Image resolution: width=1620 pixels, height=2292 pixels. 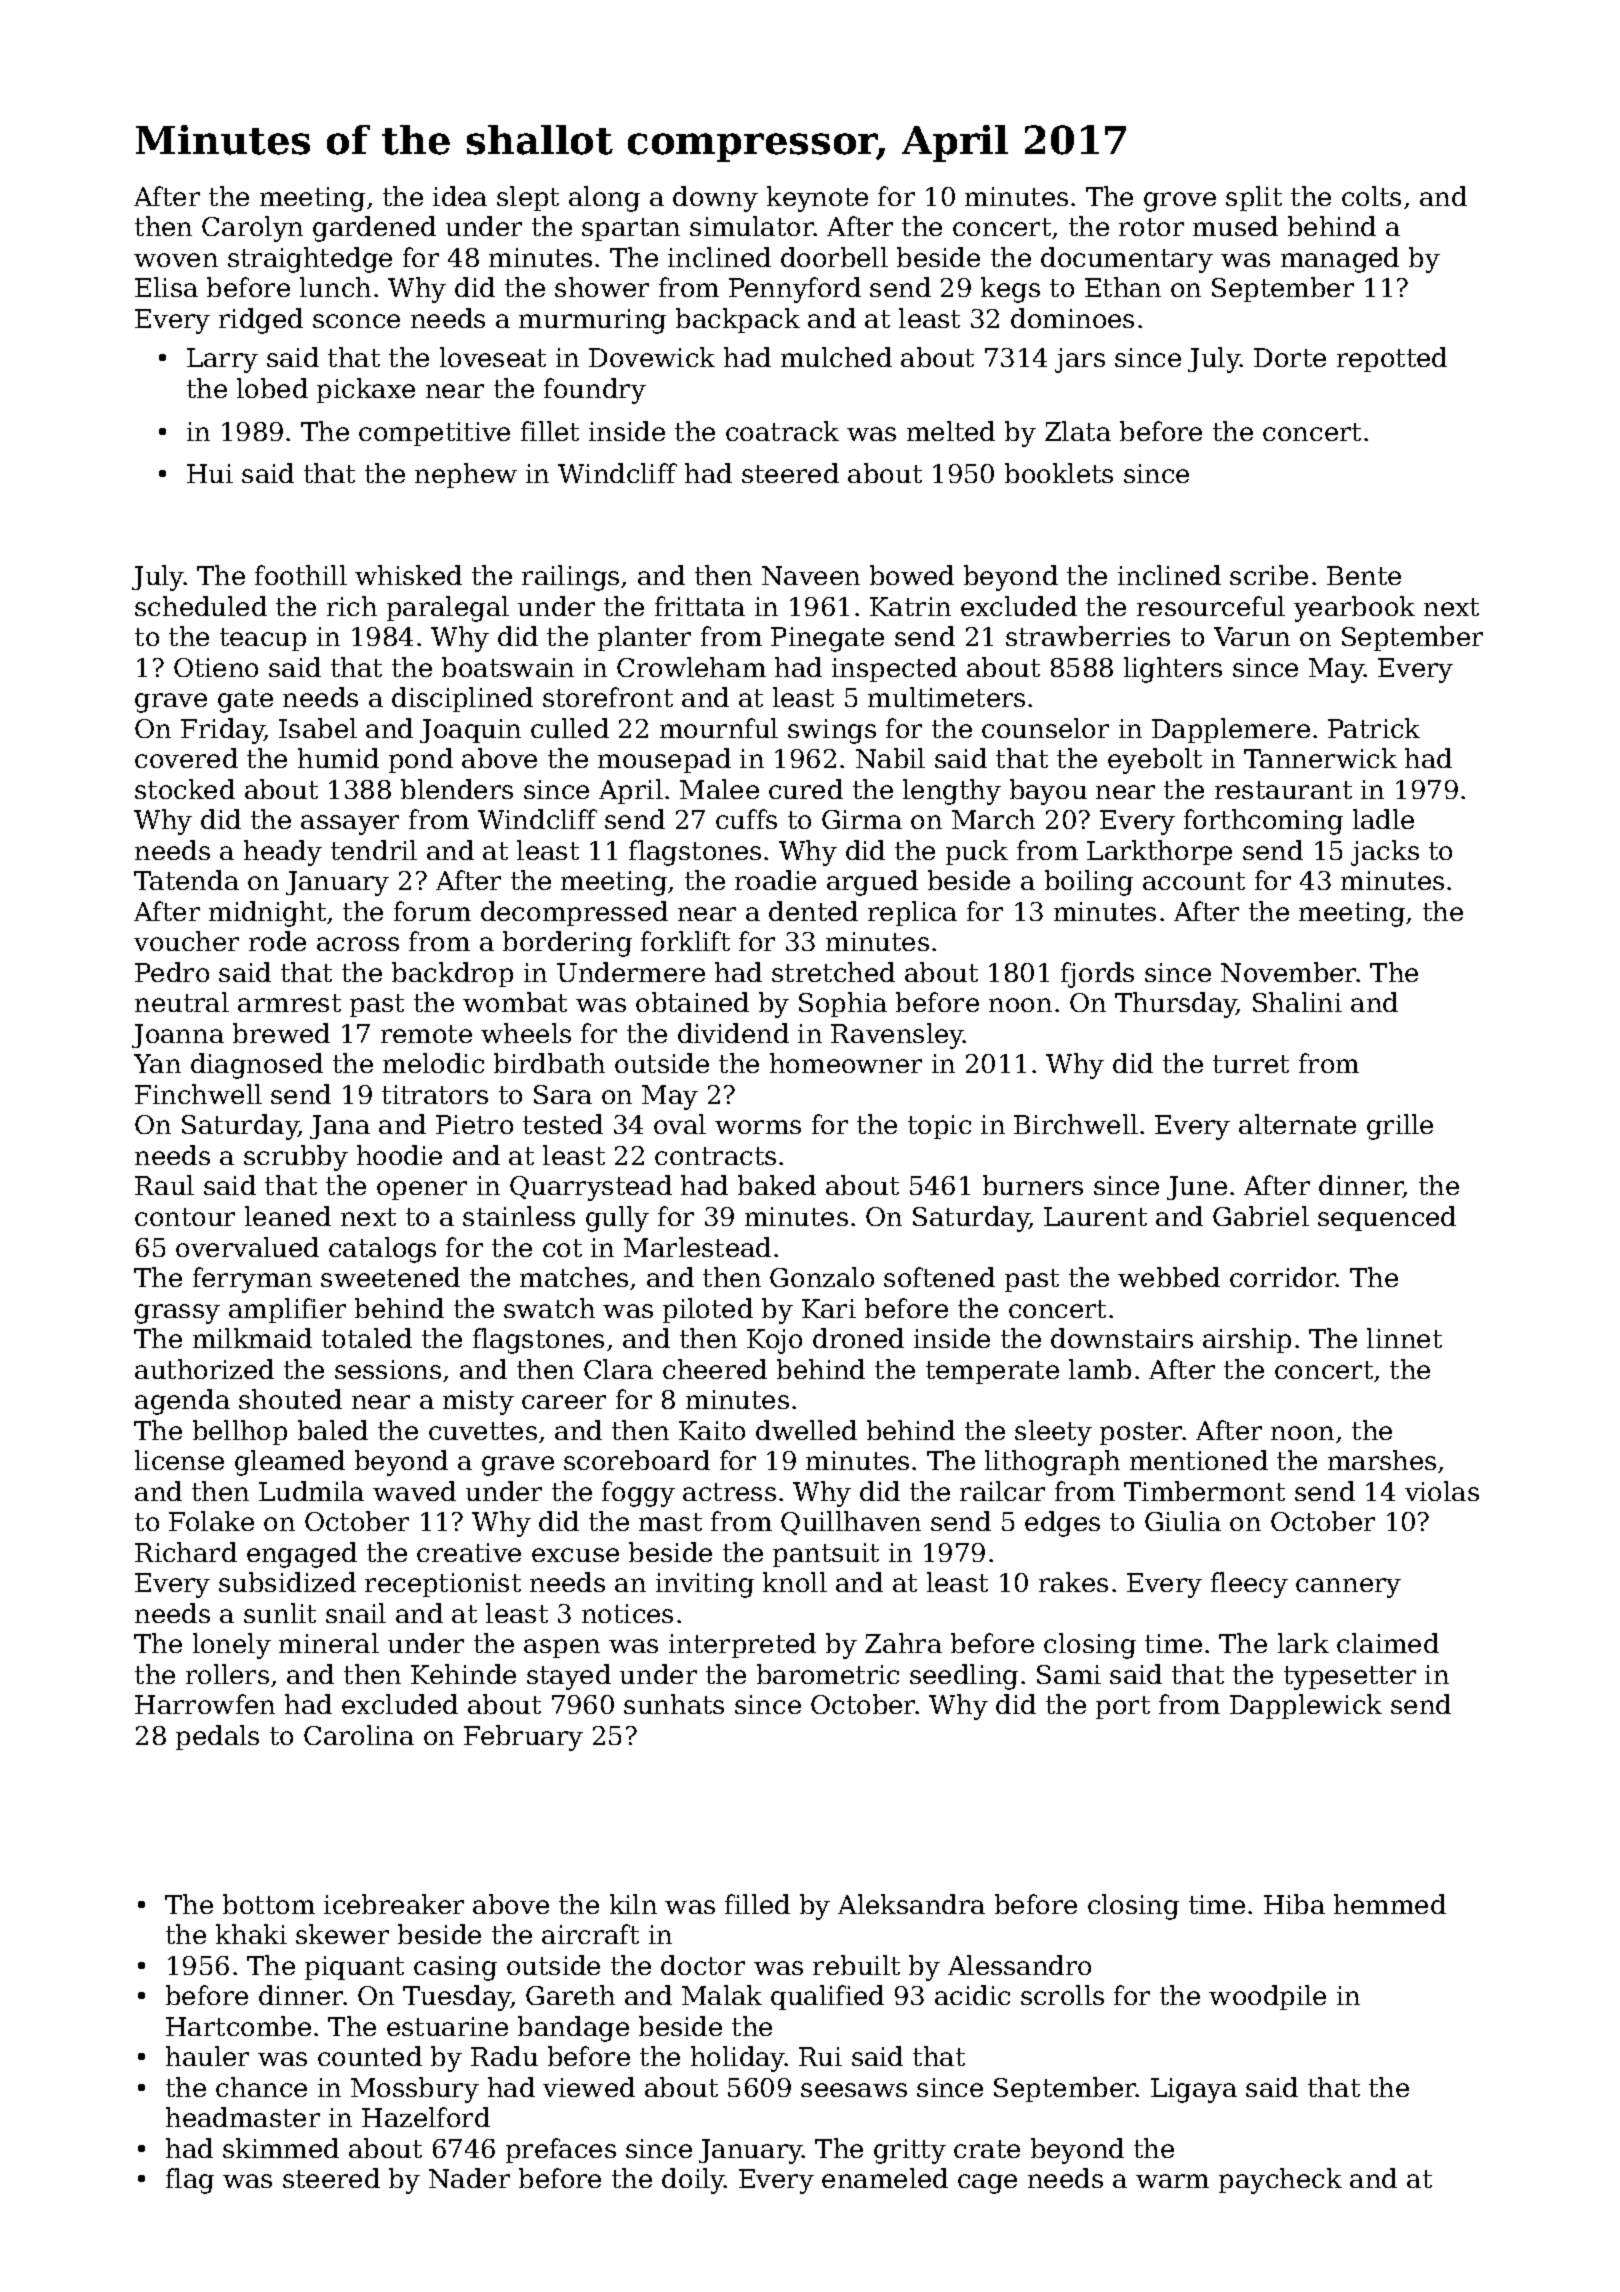 What do you see at coordinates (207, 2056) in the screenshot?
I see `hauler` at bounding box center [207, 2056].
